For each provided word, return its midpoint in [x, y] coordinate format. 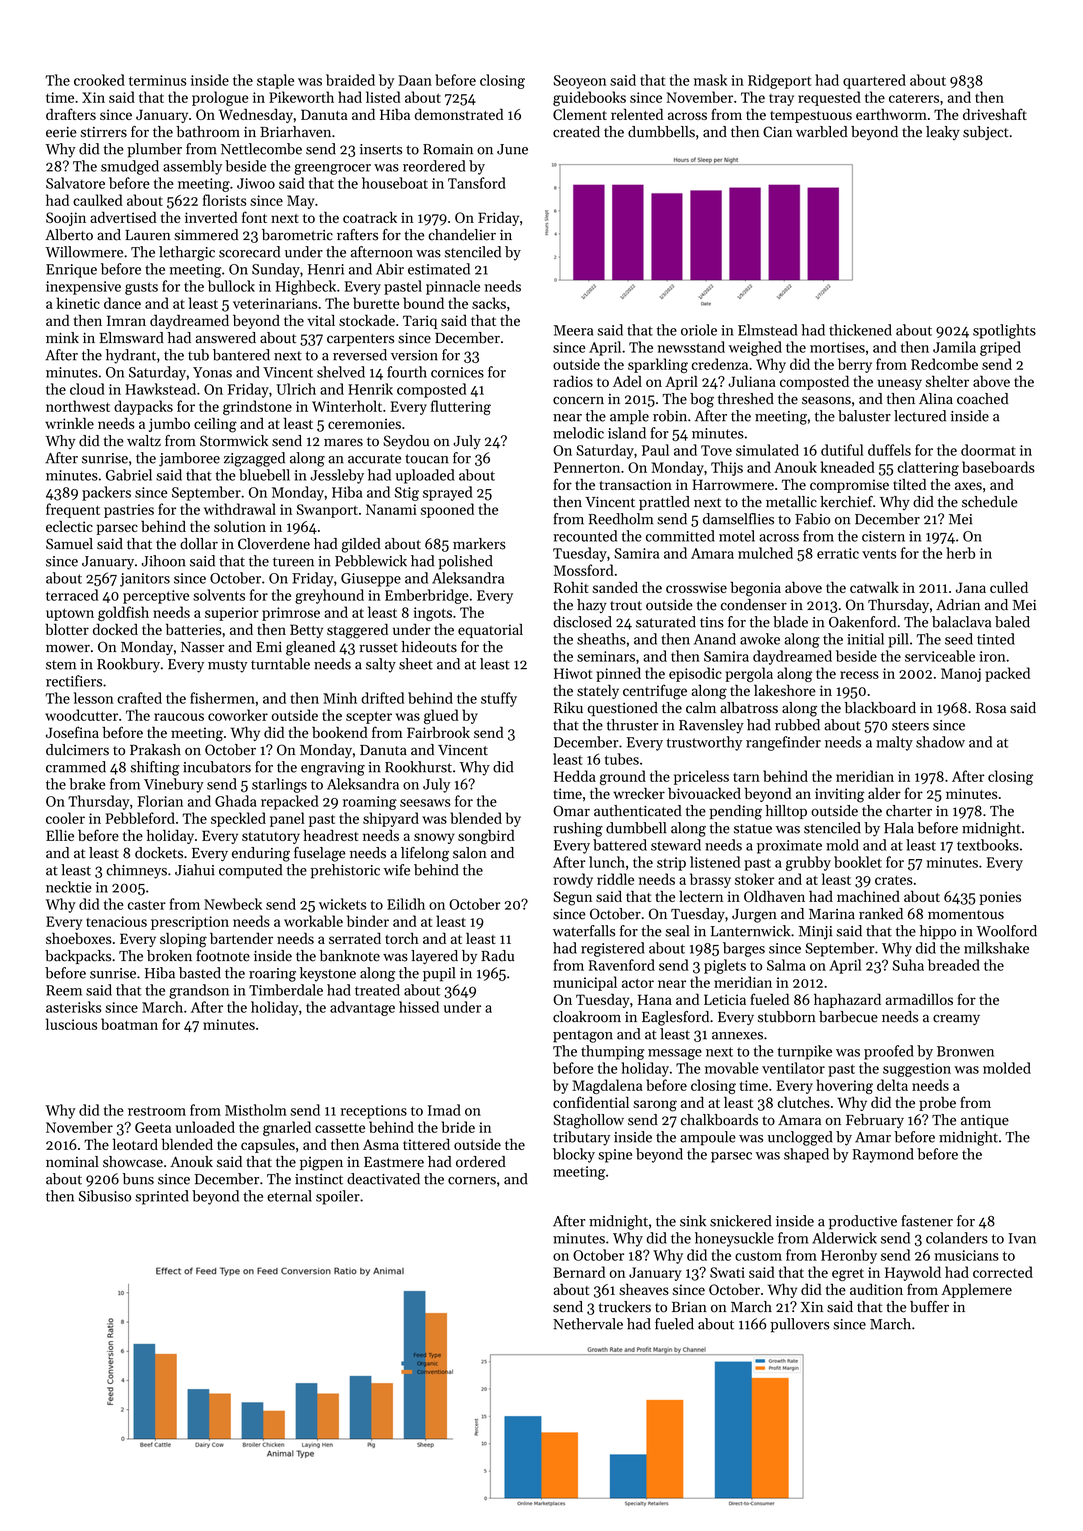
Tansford [477, 183]
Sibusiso [105, 1196]
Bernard [579, 1272]
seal [677, 931]
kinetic [78, 303]
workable [313, 921]
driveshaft [995, 114]
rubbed [797, 725]
